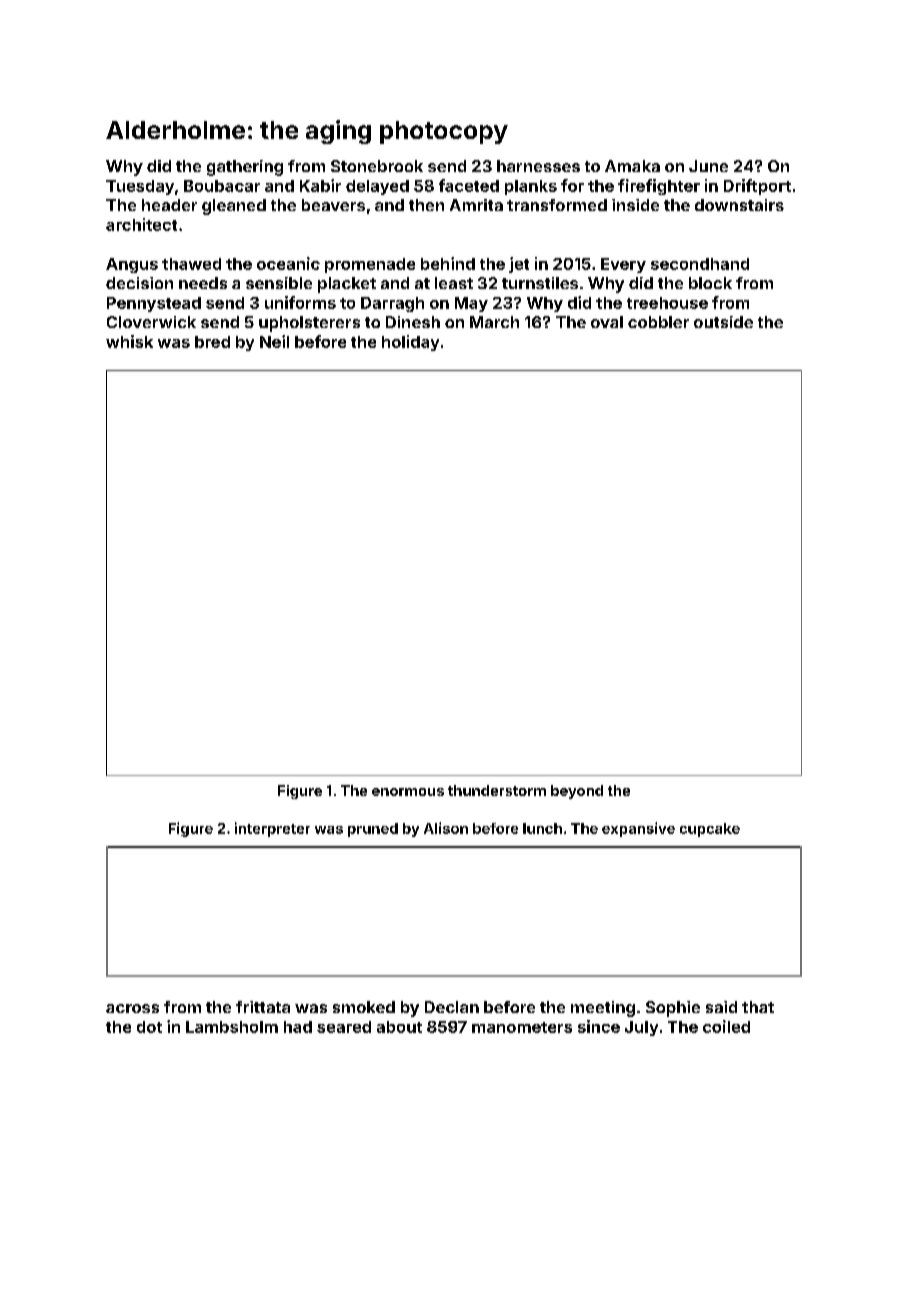 This screenshot has width=908, height=1316. Describe the element at coordinates (658, 322) in the screenshot. I see `cobbler` at that location.
